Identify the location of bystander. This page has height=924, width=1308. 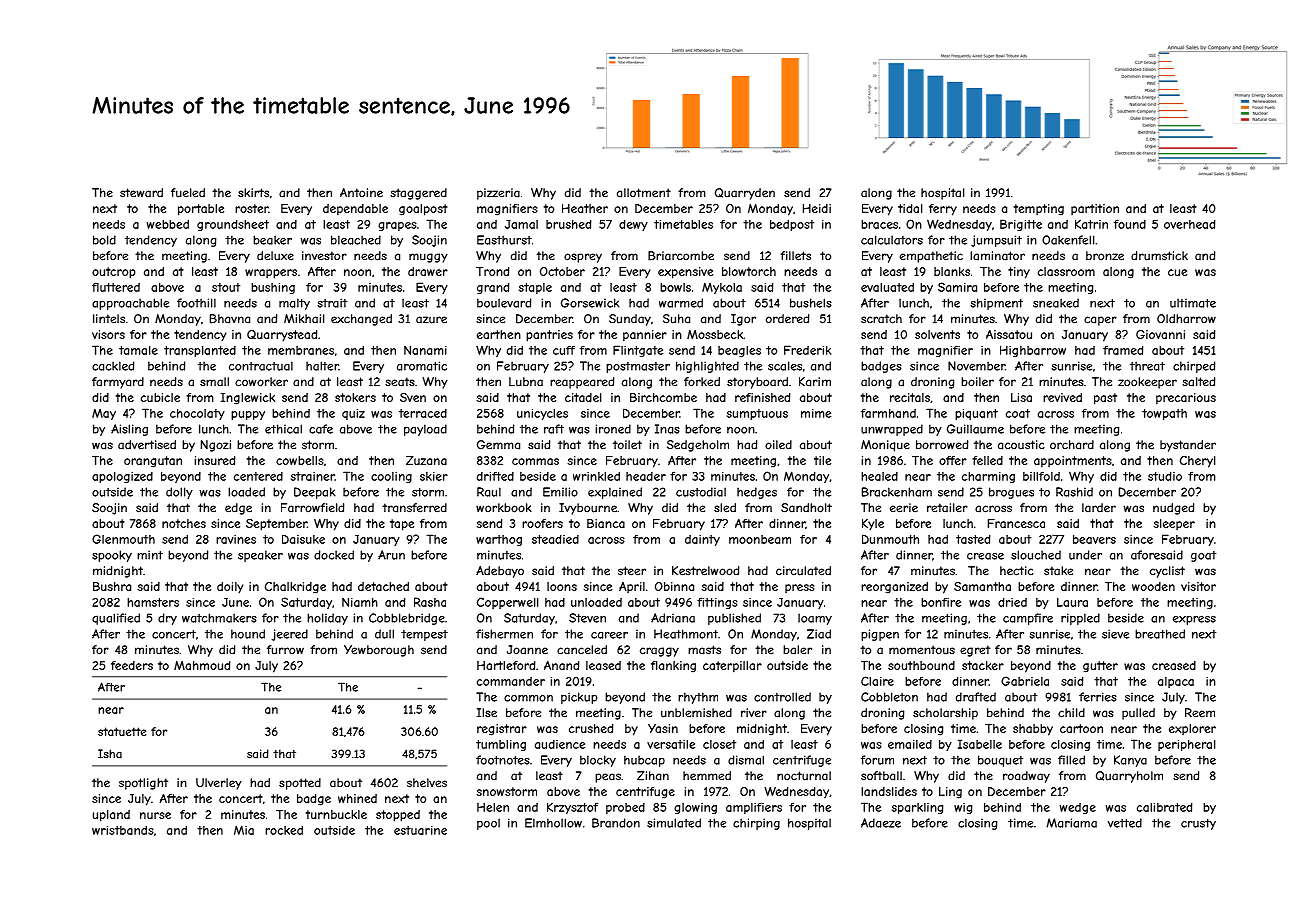
(1188, 446).
